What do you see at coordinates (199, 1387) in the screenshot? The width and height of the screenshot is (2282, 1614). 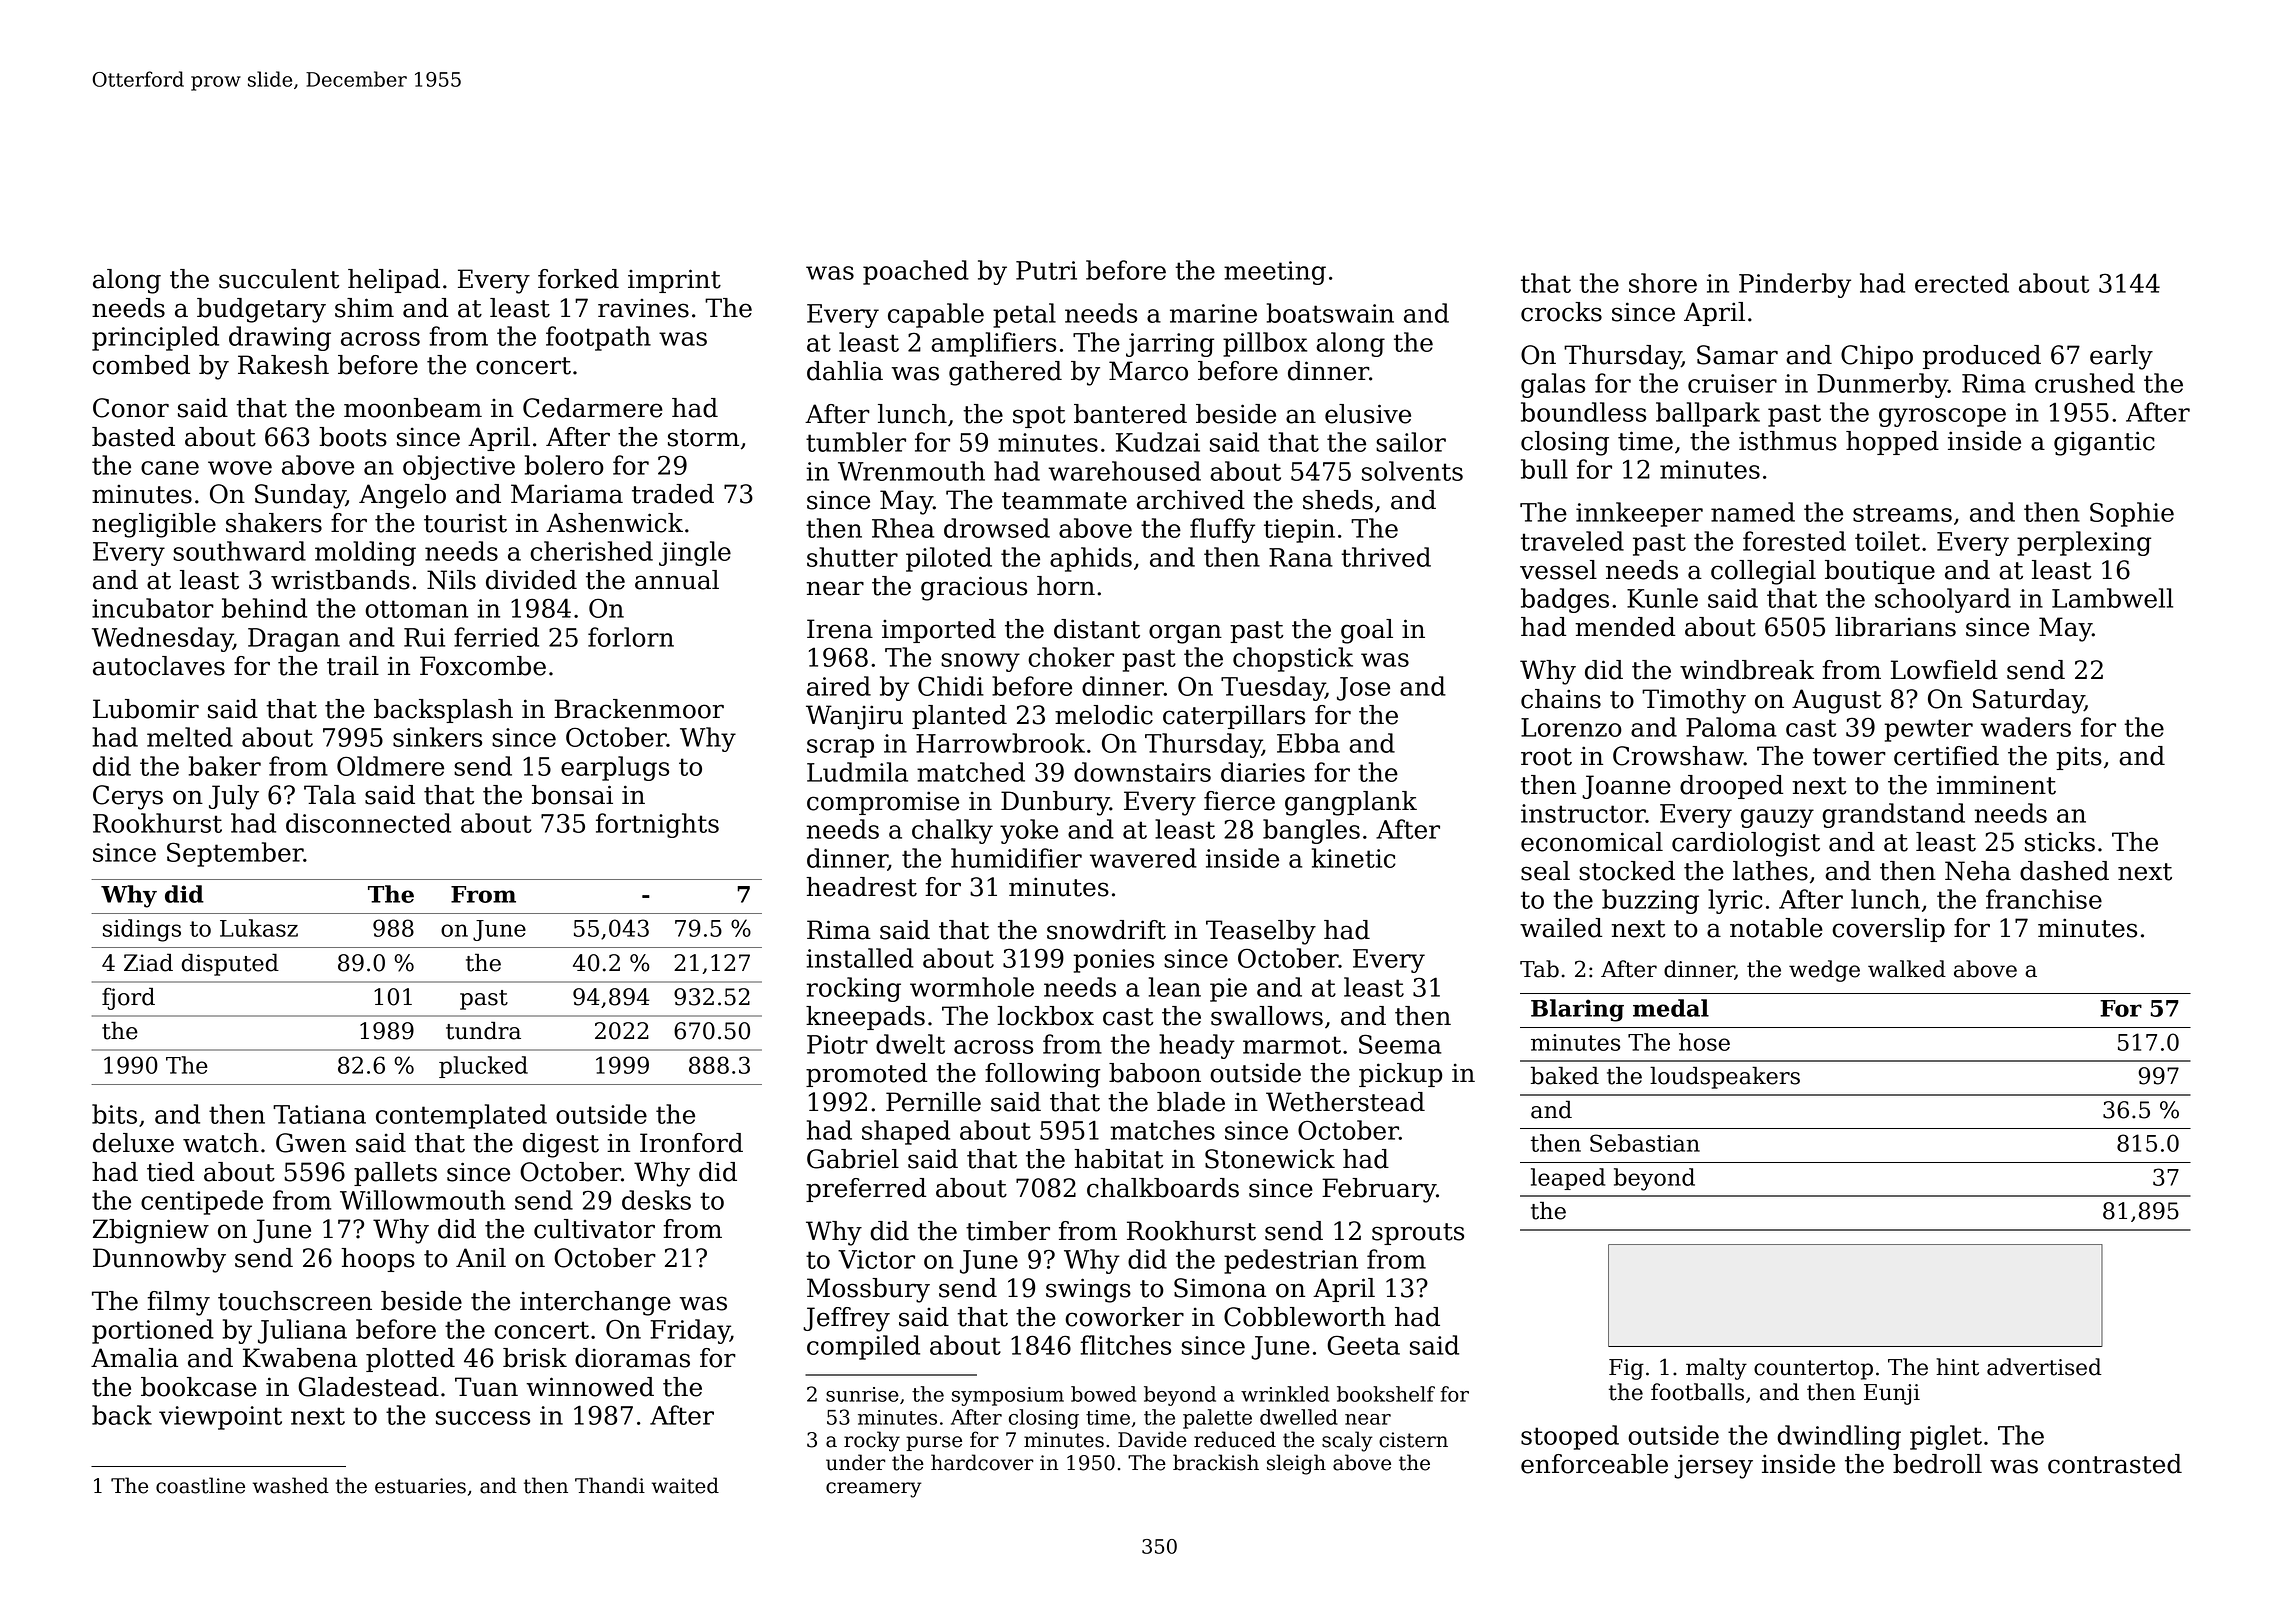 I see `bookcase` at bounding box center [199, 1387].
